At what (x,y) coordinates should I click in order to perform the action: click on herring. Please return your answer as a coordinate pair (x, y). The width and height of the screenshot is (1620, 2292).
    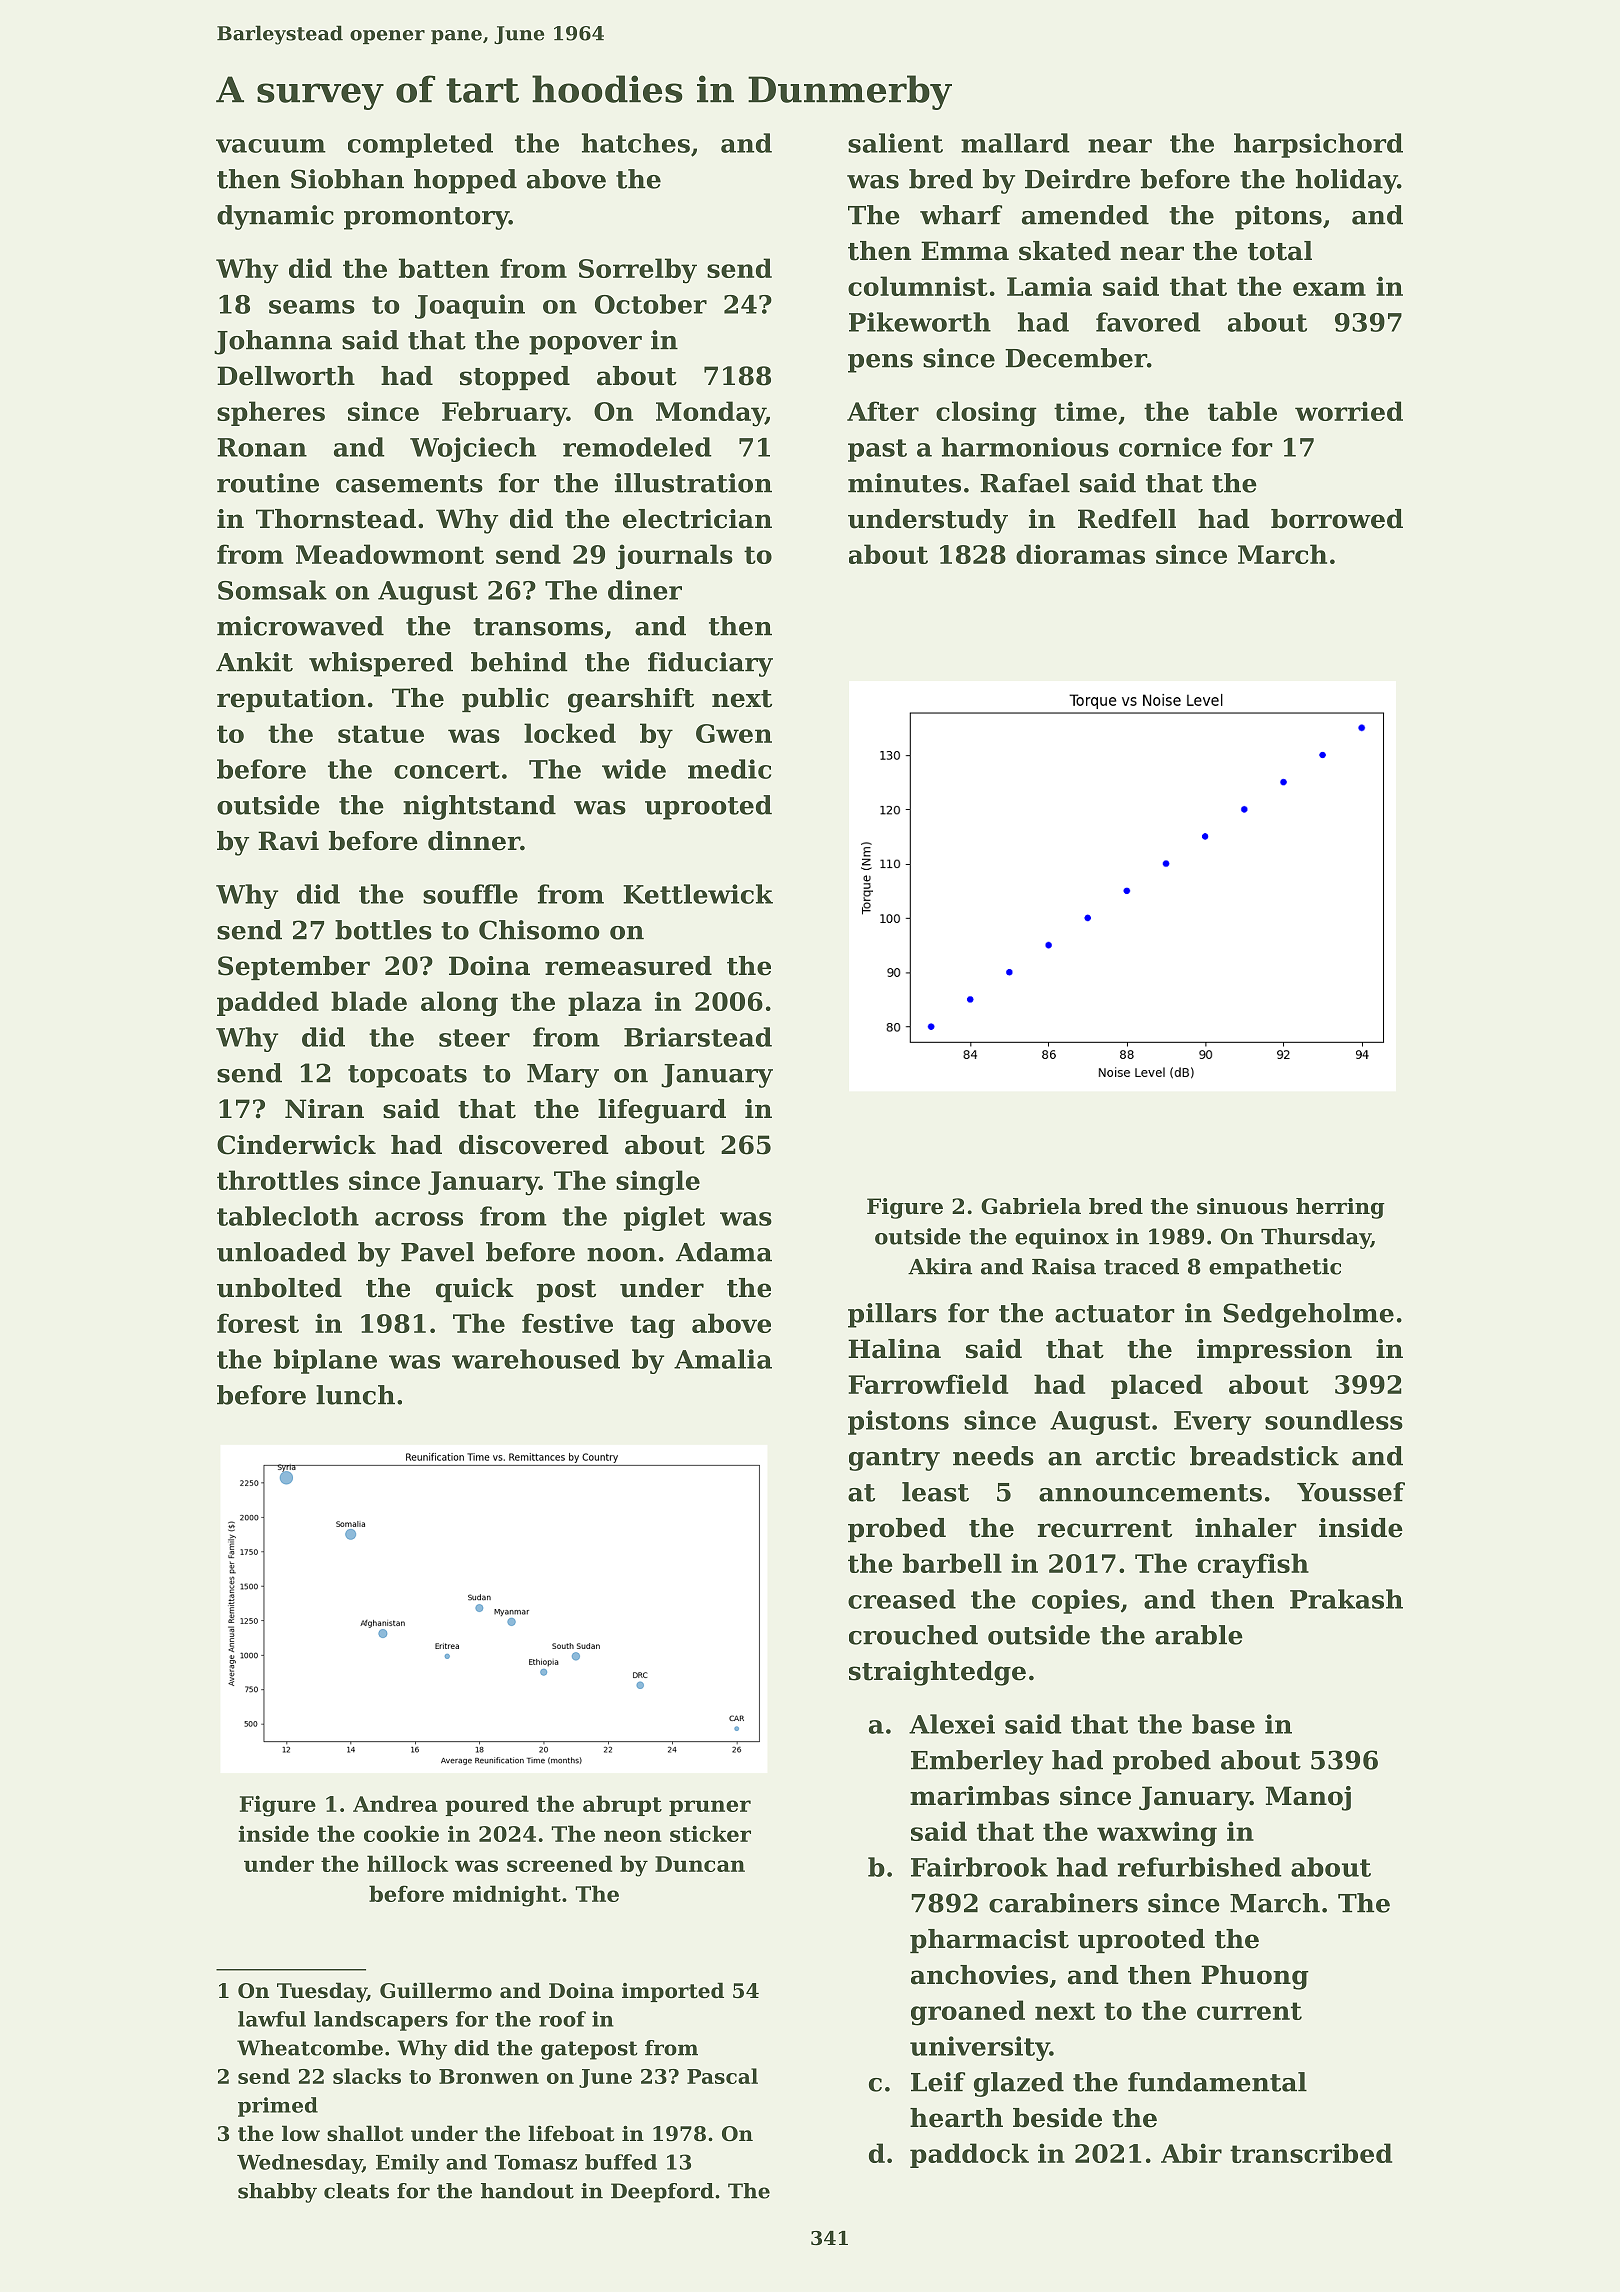
    Looking at the image, I should click on (1340, 1208).
